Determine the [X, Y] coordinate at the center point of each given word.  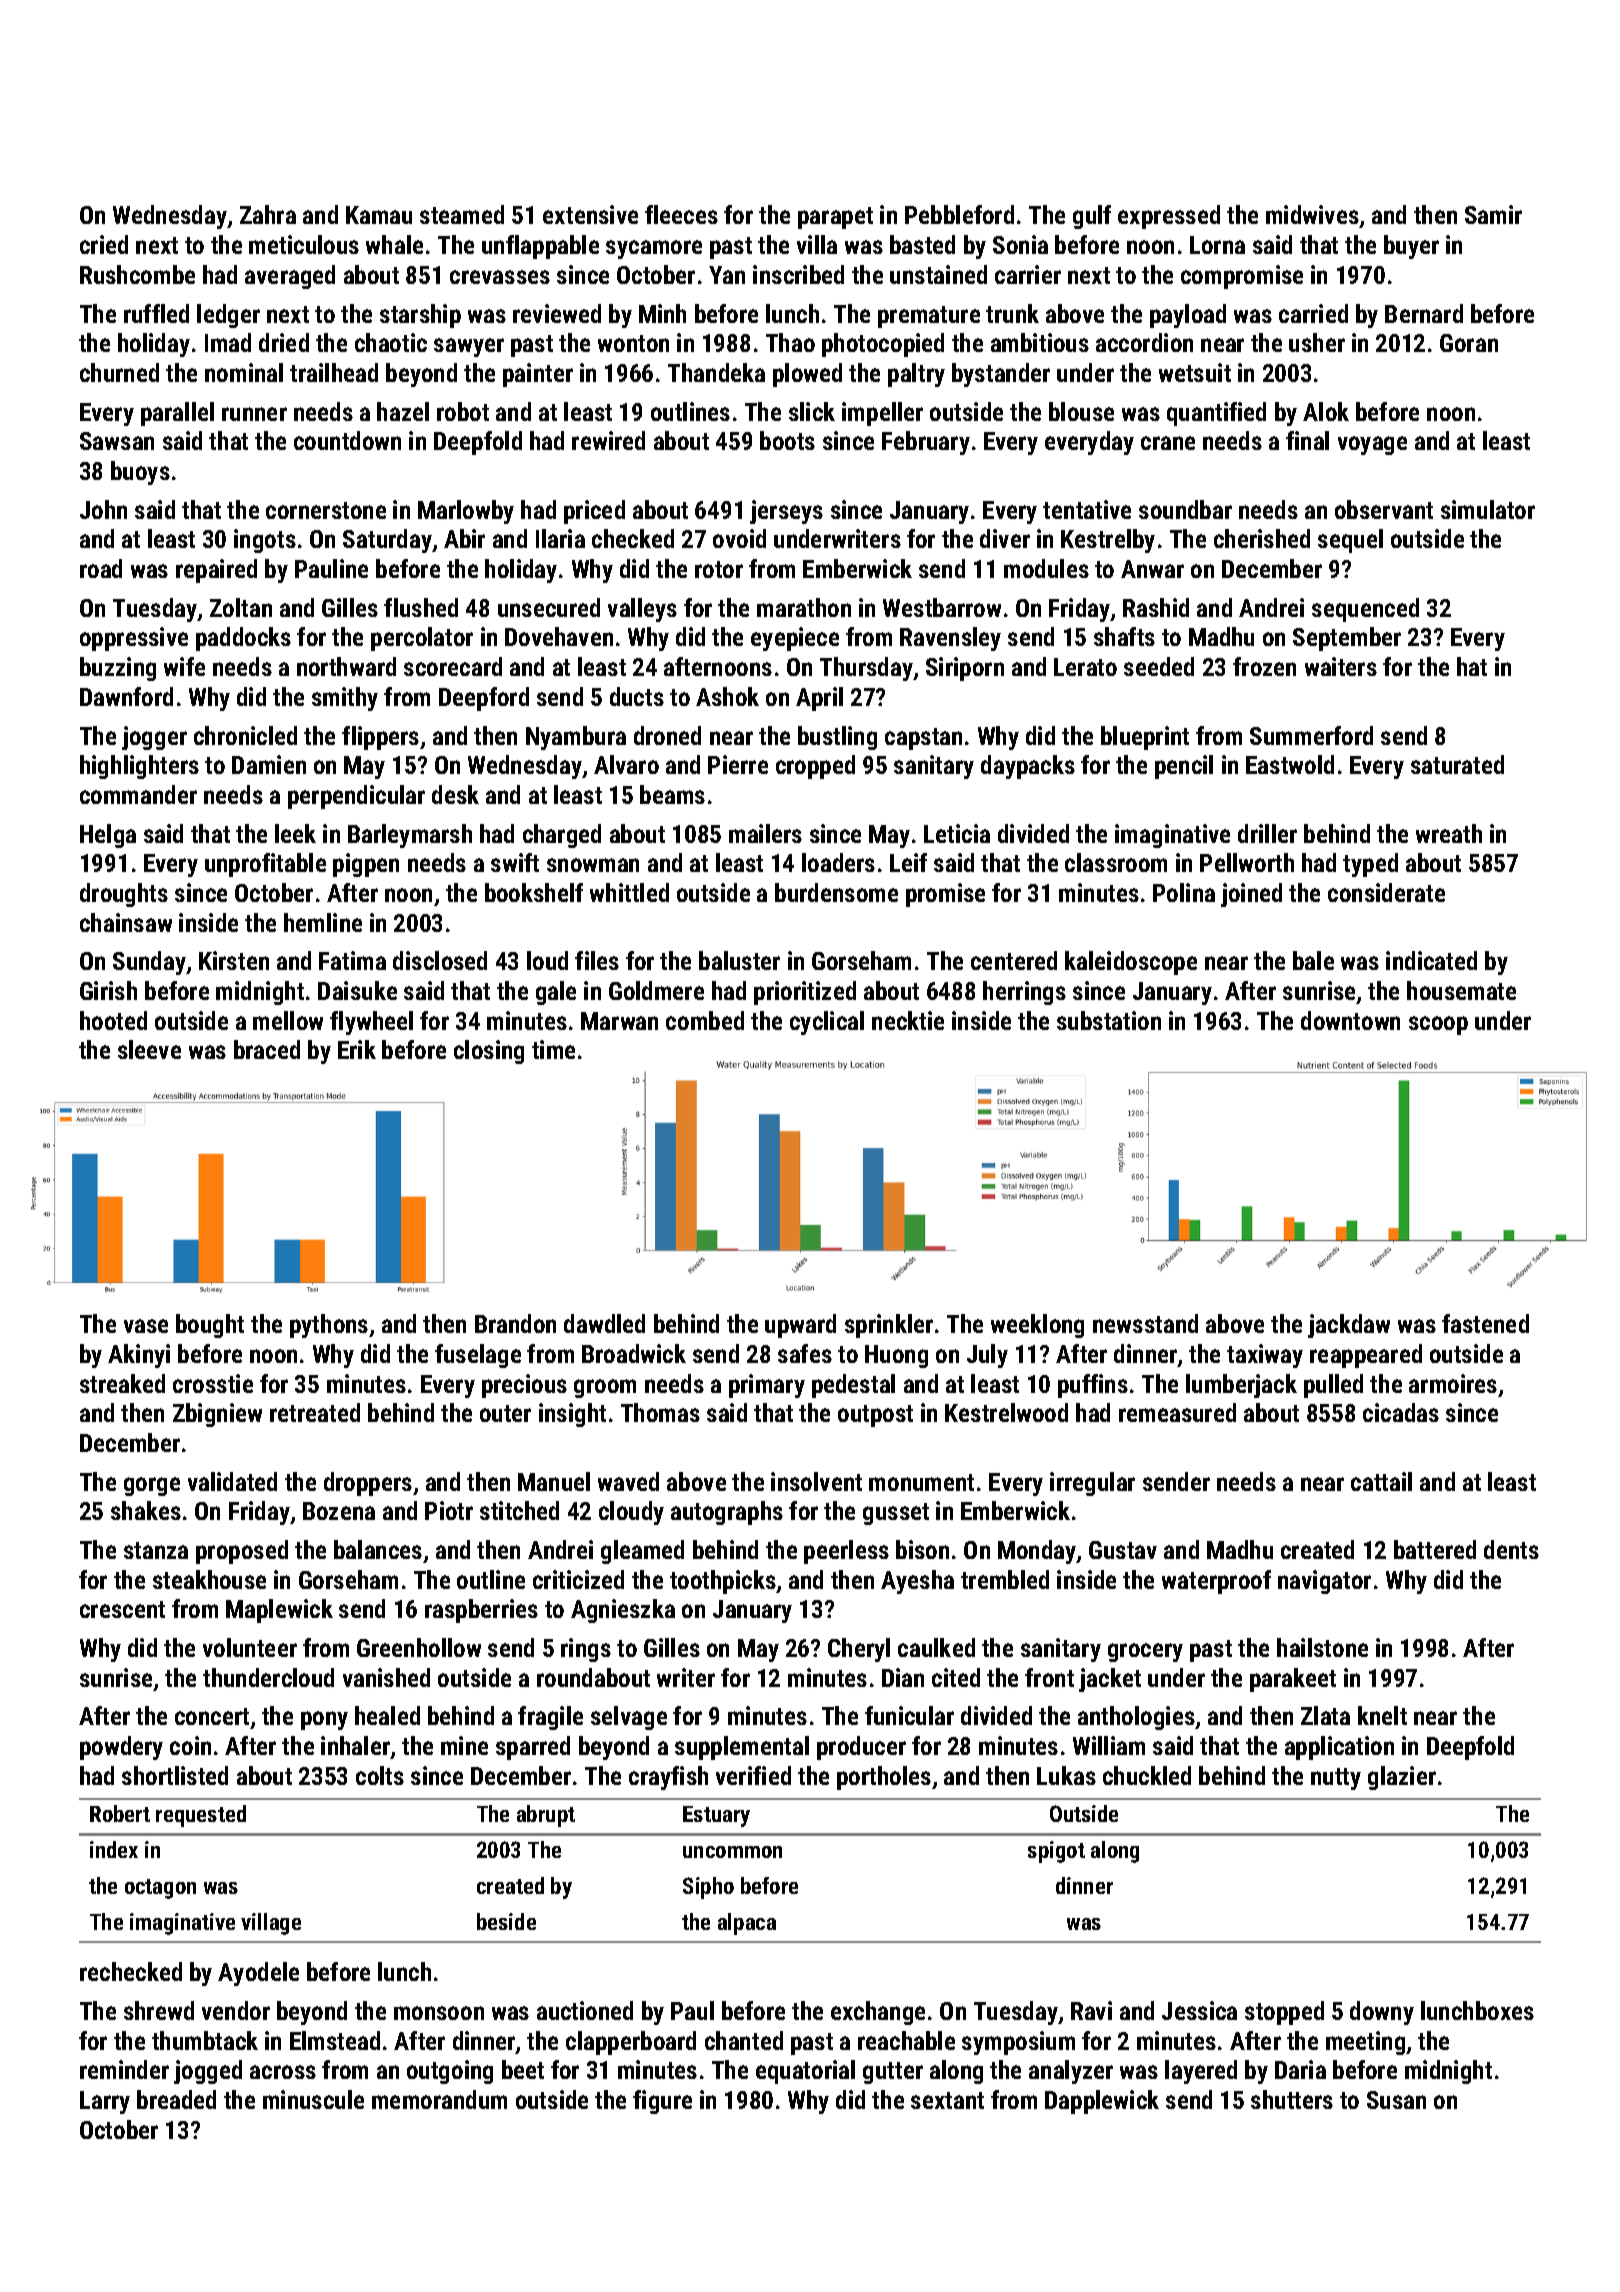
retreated [315, 1412]
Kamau [379, 215]
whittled [629, 892]
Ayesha [917, 1582]
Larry [105, 2102]
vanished [386, 1677]
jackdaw [1349, 1326]
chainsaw [126, 922]
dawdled [604, 1323]
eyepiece [795, 639]
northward [346, 666]
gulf [1092, 217]
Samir [1493, 214]
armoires [1453, 1383]
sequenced [1365, 610]
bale [1313, 960]
